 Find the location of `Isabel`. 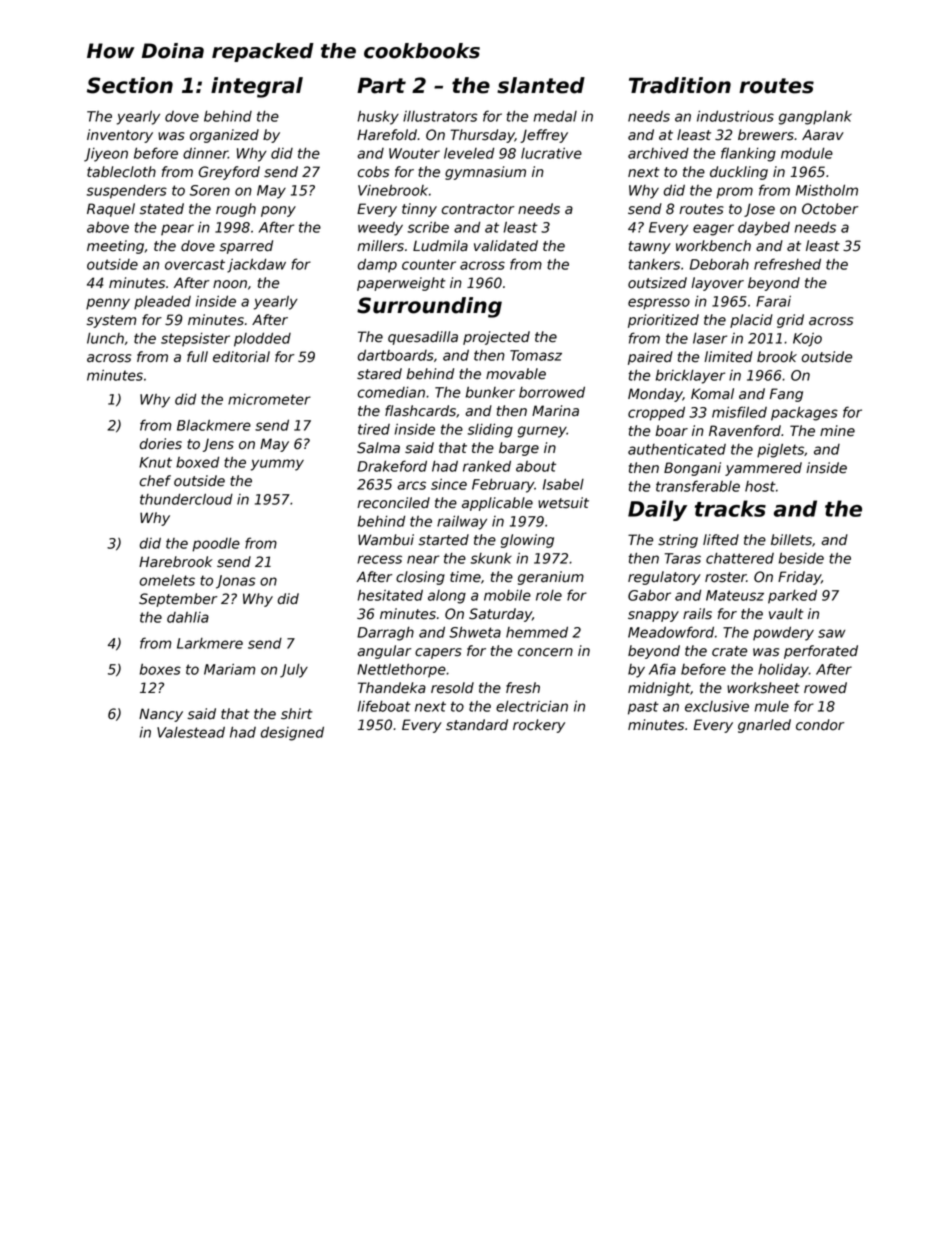

Isabel is located at coordinates (563, 484).
